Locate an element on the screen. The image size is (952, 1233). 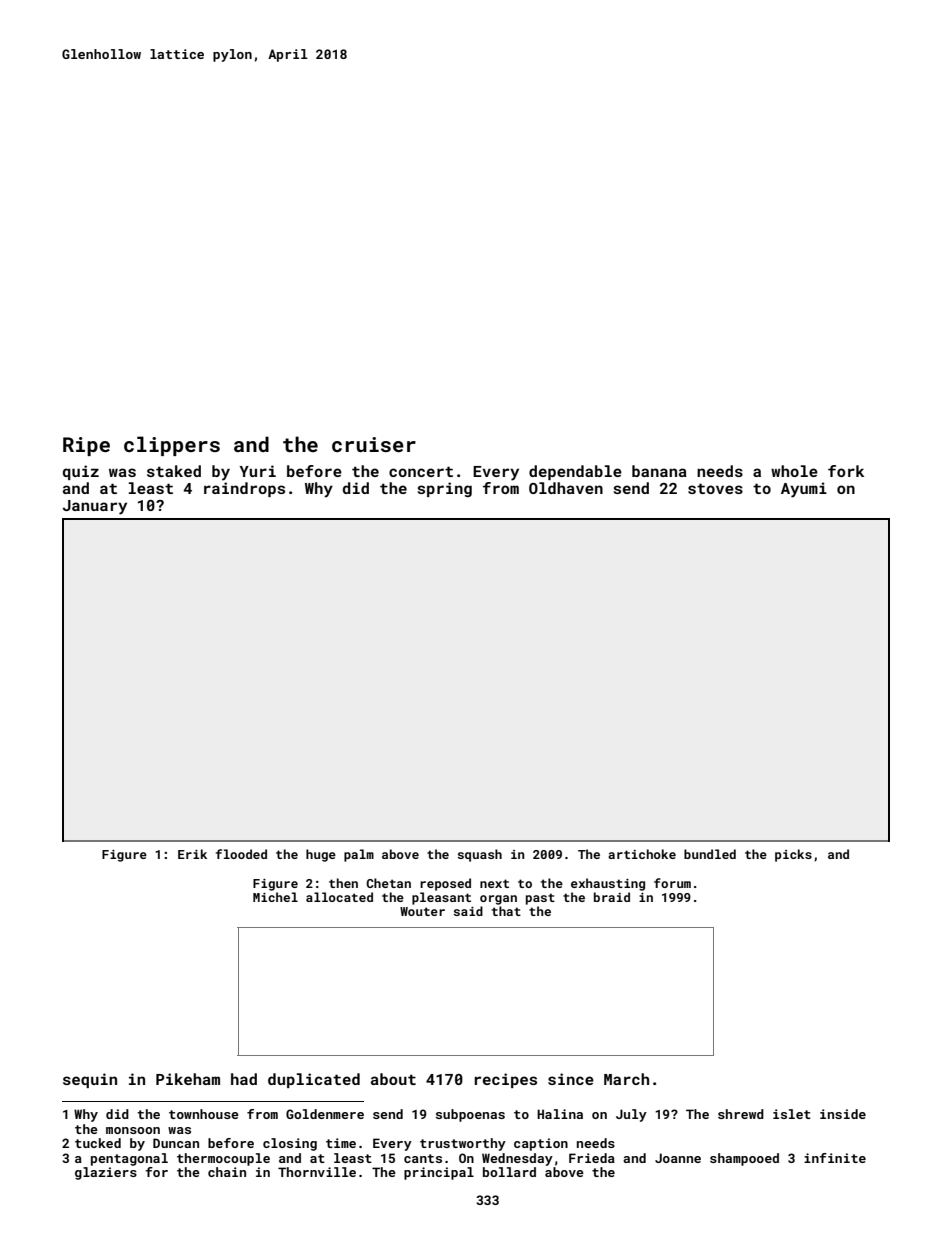
Ayumi is located at coordinates (804, 490).
